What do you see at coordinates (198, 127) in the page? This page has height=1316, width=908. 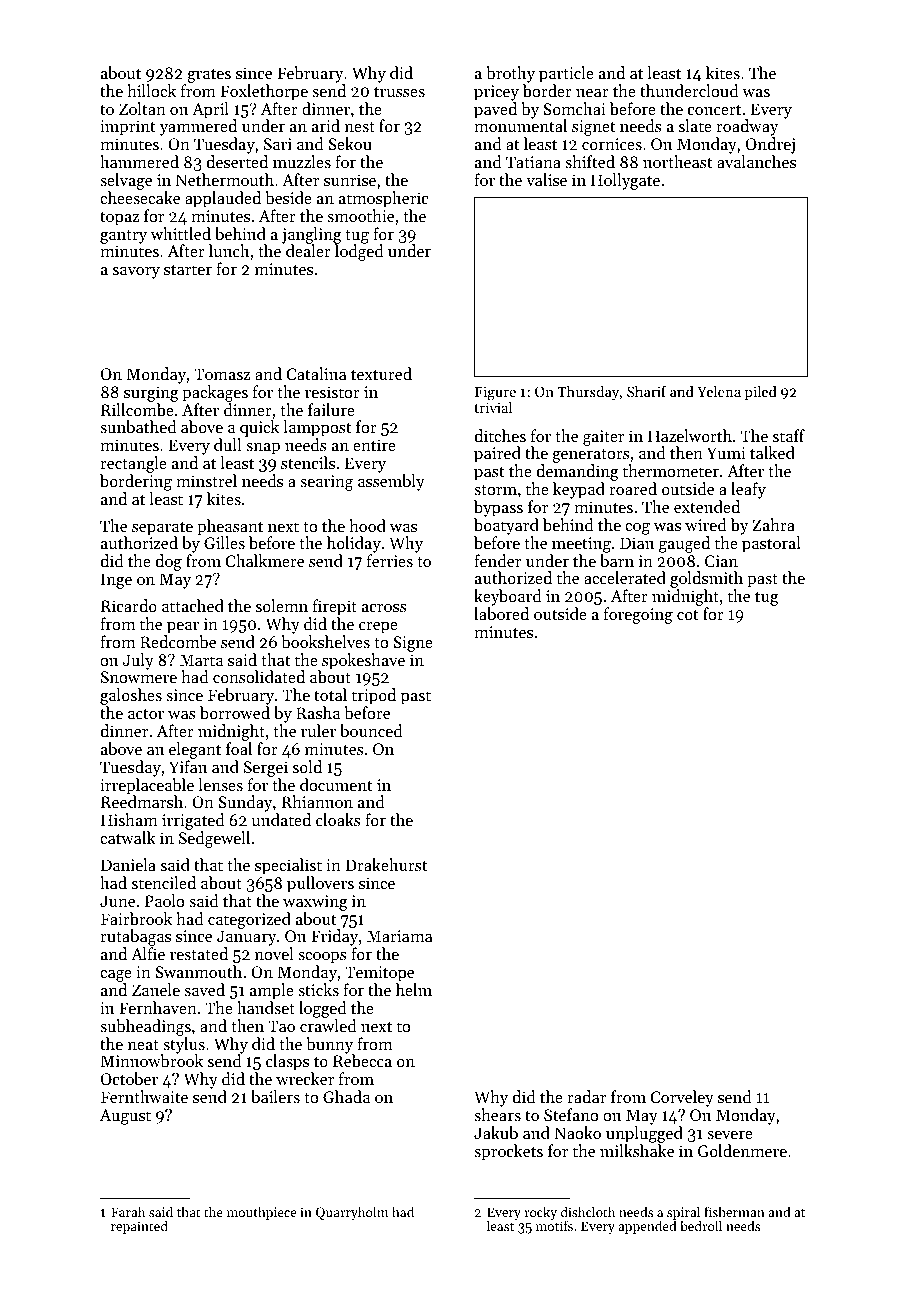 I see `yammered` at bounding box center [198, 127].
